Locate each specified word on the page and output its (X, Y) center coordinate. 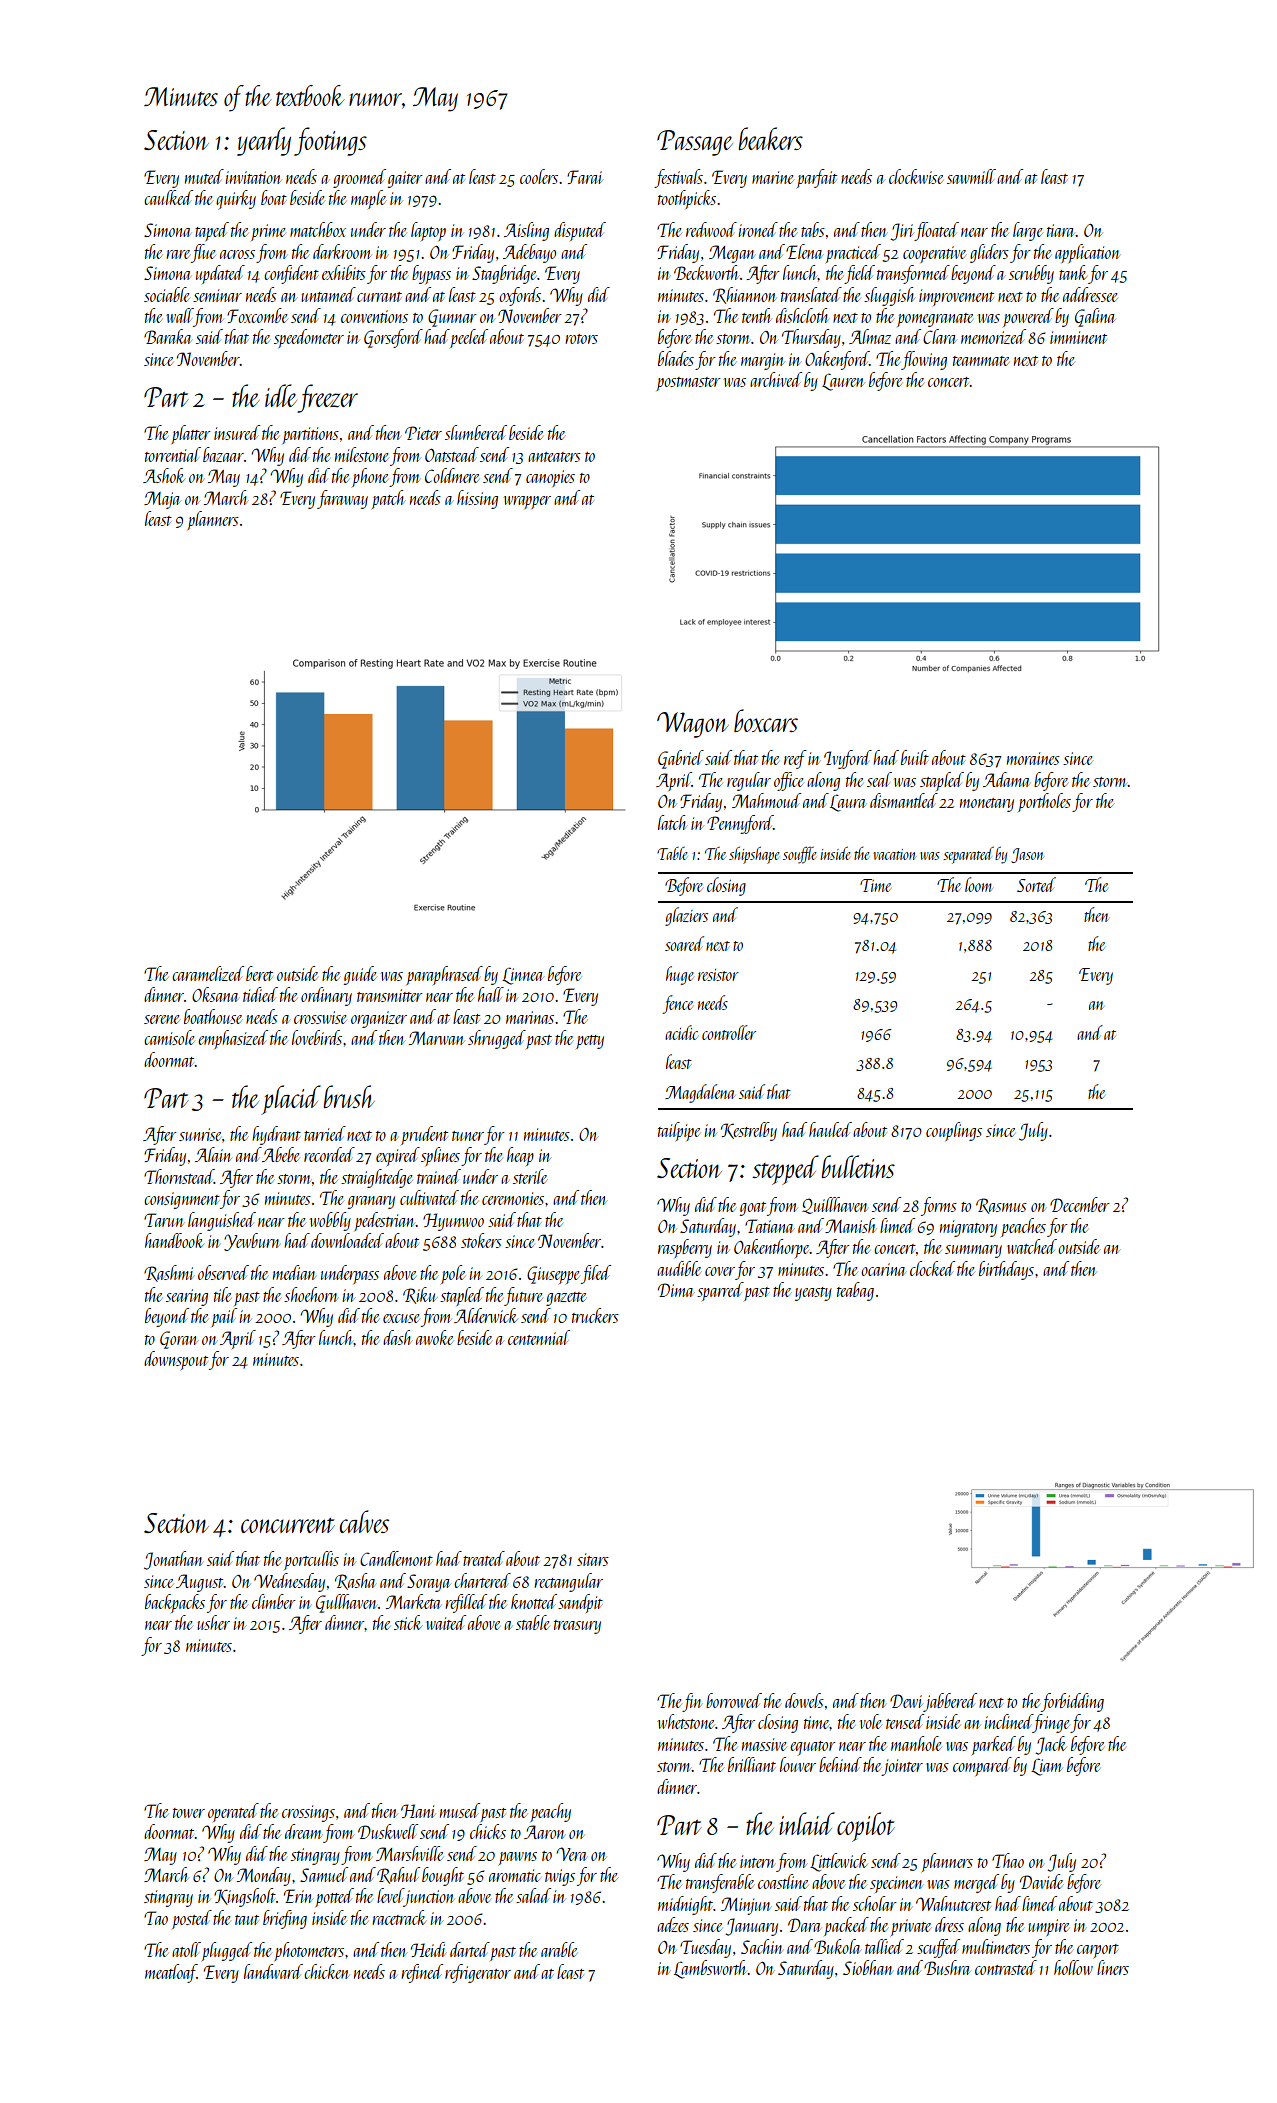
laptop (428, 231)
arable (559, 1949)
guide (360, 975)
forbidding (1072, 1702)
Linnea (523, 976)
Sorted (1036, 884)
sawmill (971, 176)
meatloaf (171, 1973)
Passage (695, 143)
